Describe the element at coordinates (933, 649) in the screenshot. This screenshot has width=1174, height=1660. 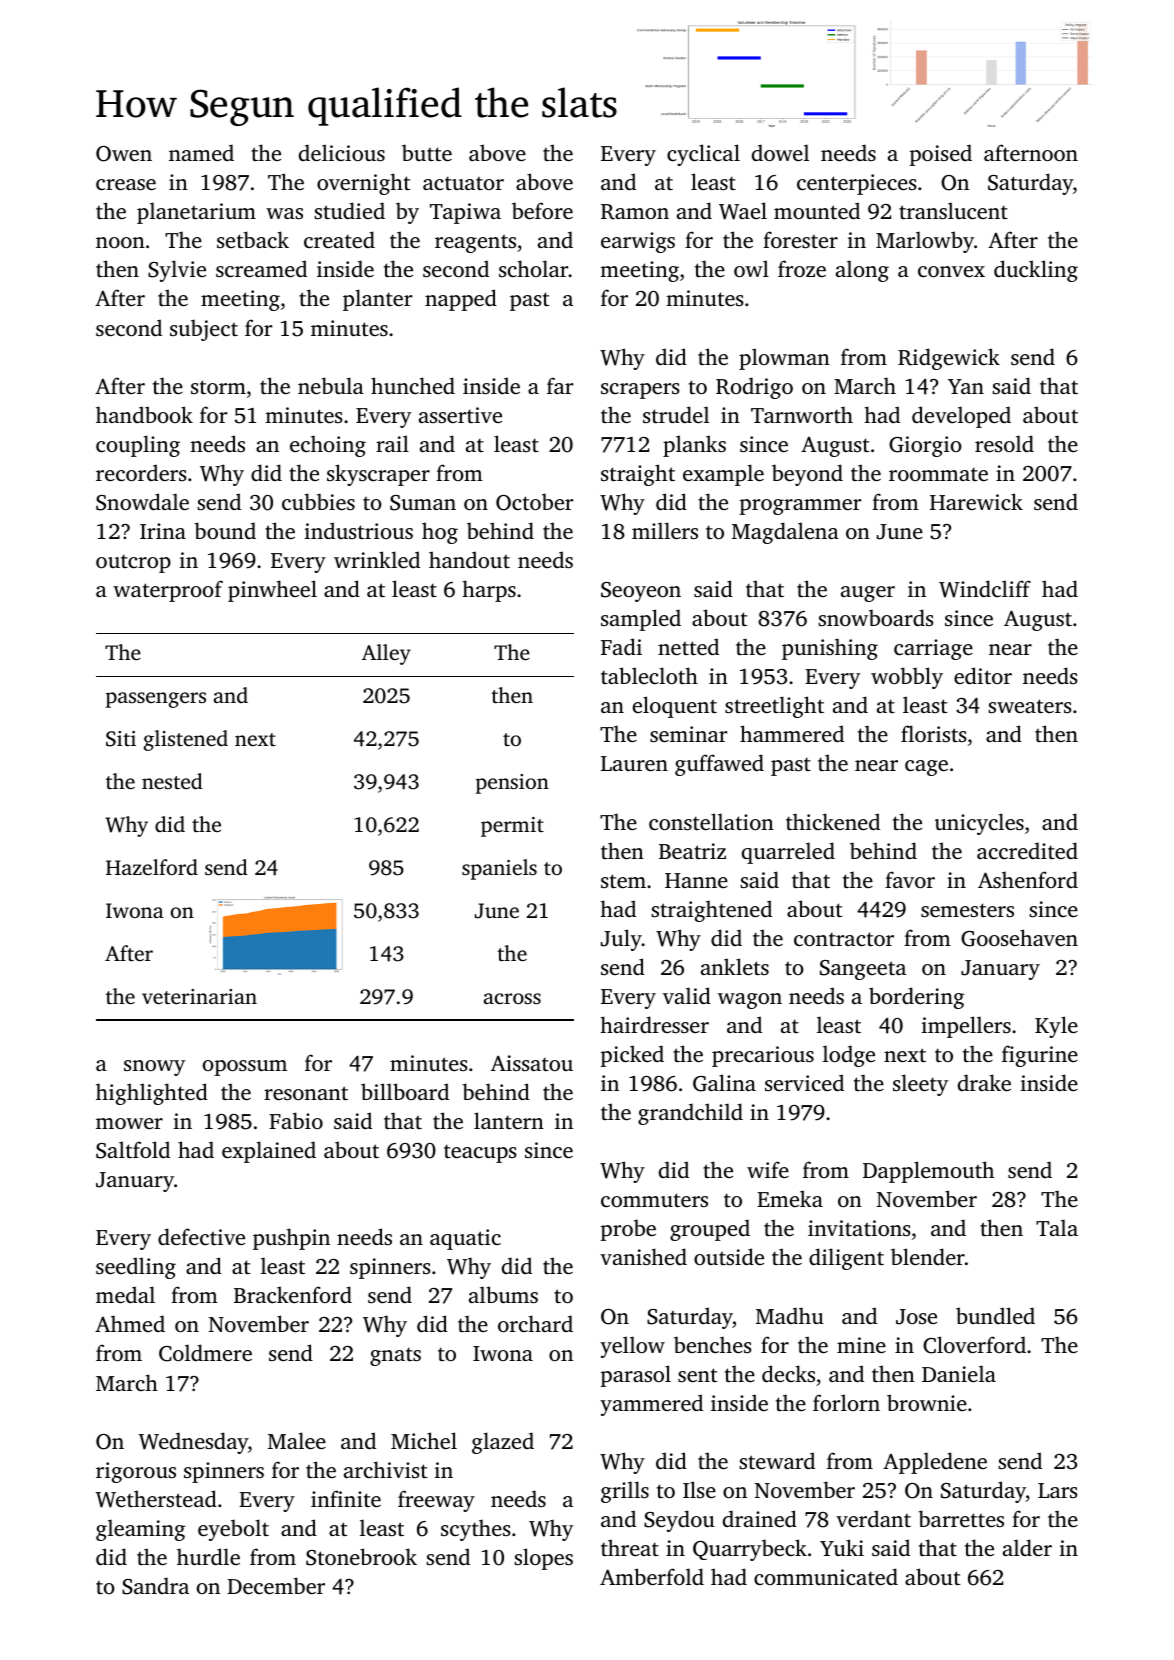
I see `carriage` at that location.
